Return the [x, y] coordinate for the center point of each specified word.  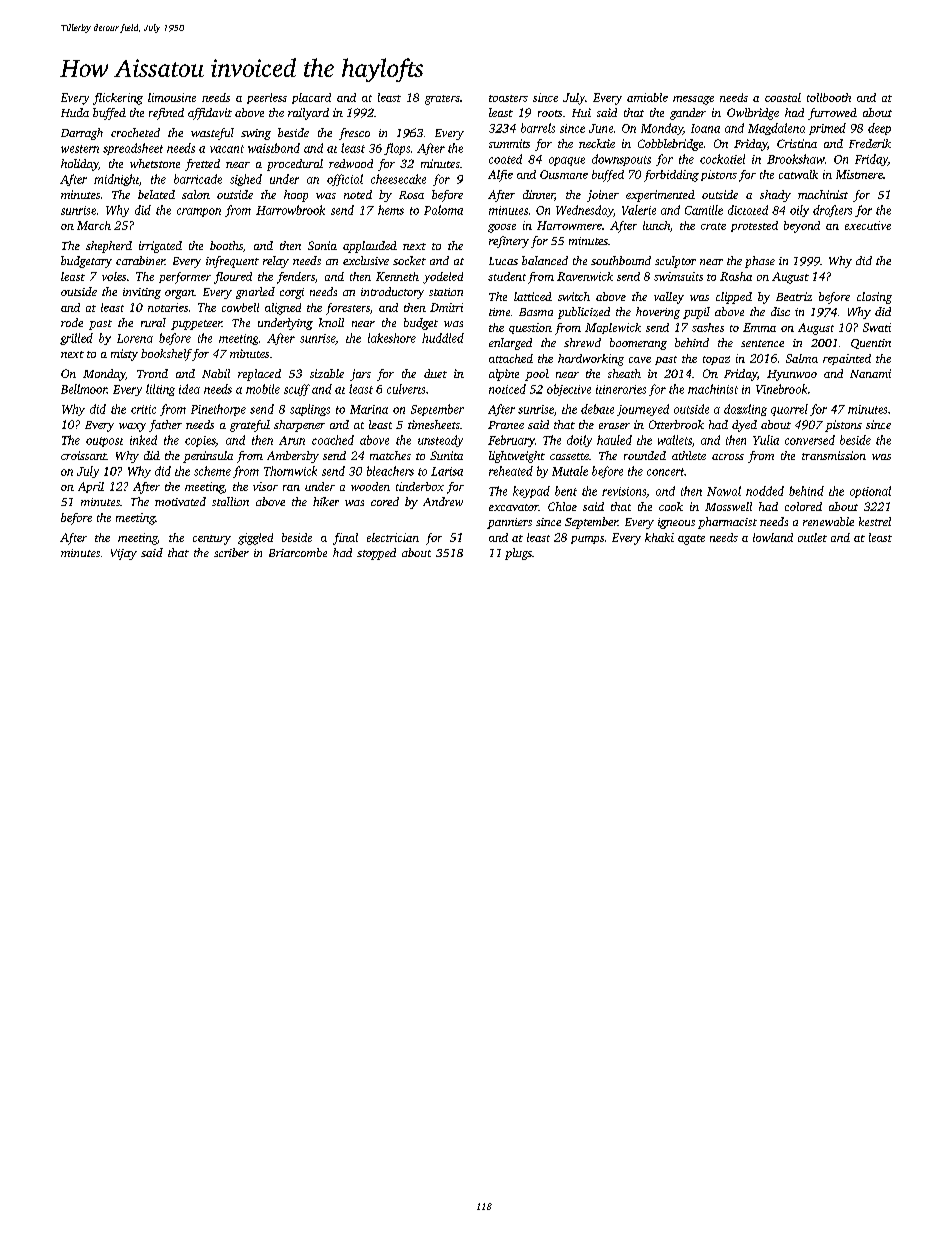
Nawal [724, 491]
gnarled [255, 293]
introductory [392, 293]
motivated [180, 501]
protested [754, 226]
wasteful [212, 134]
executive [868, 225]
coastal [783, 97]
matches [390, 455]
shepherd [109, 247]
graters [442, 100]
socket [409, 260]
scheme [212, 471]
